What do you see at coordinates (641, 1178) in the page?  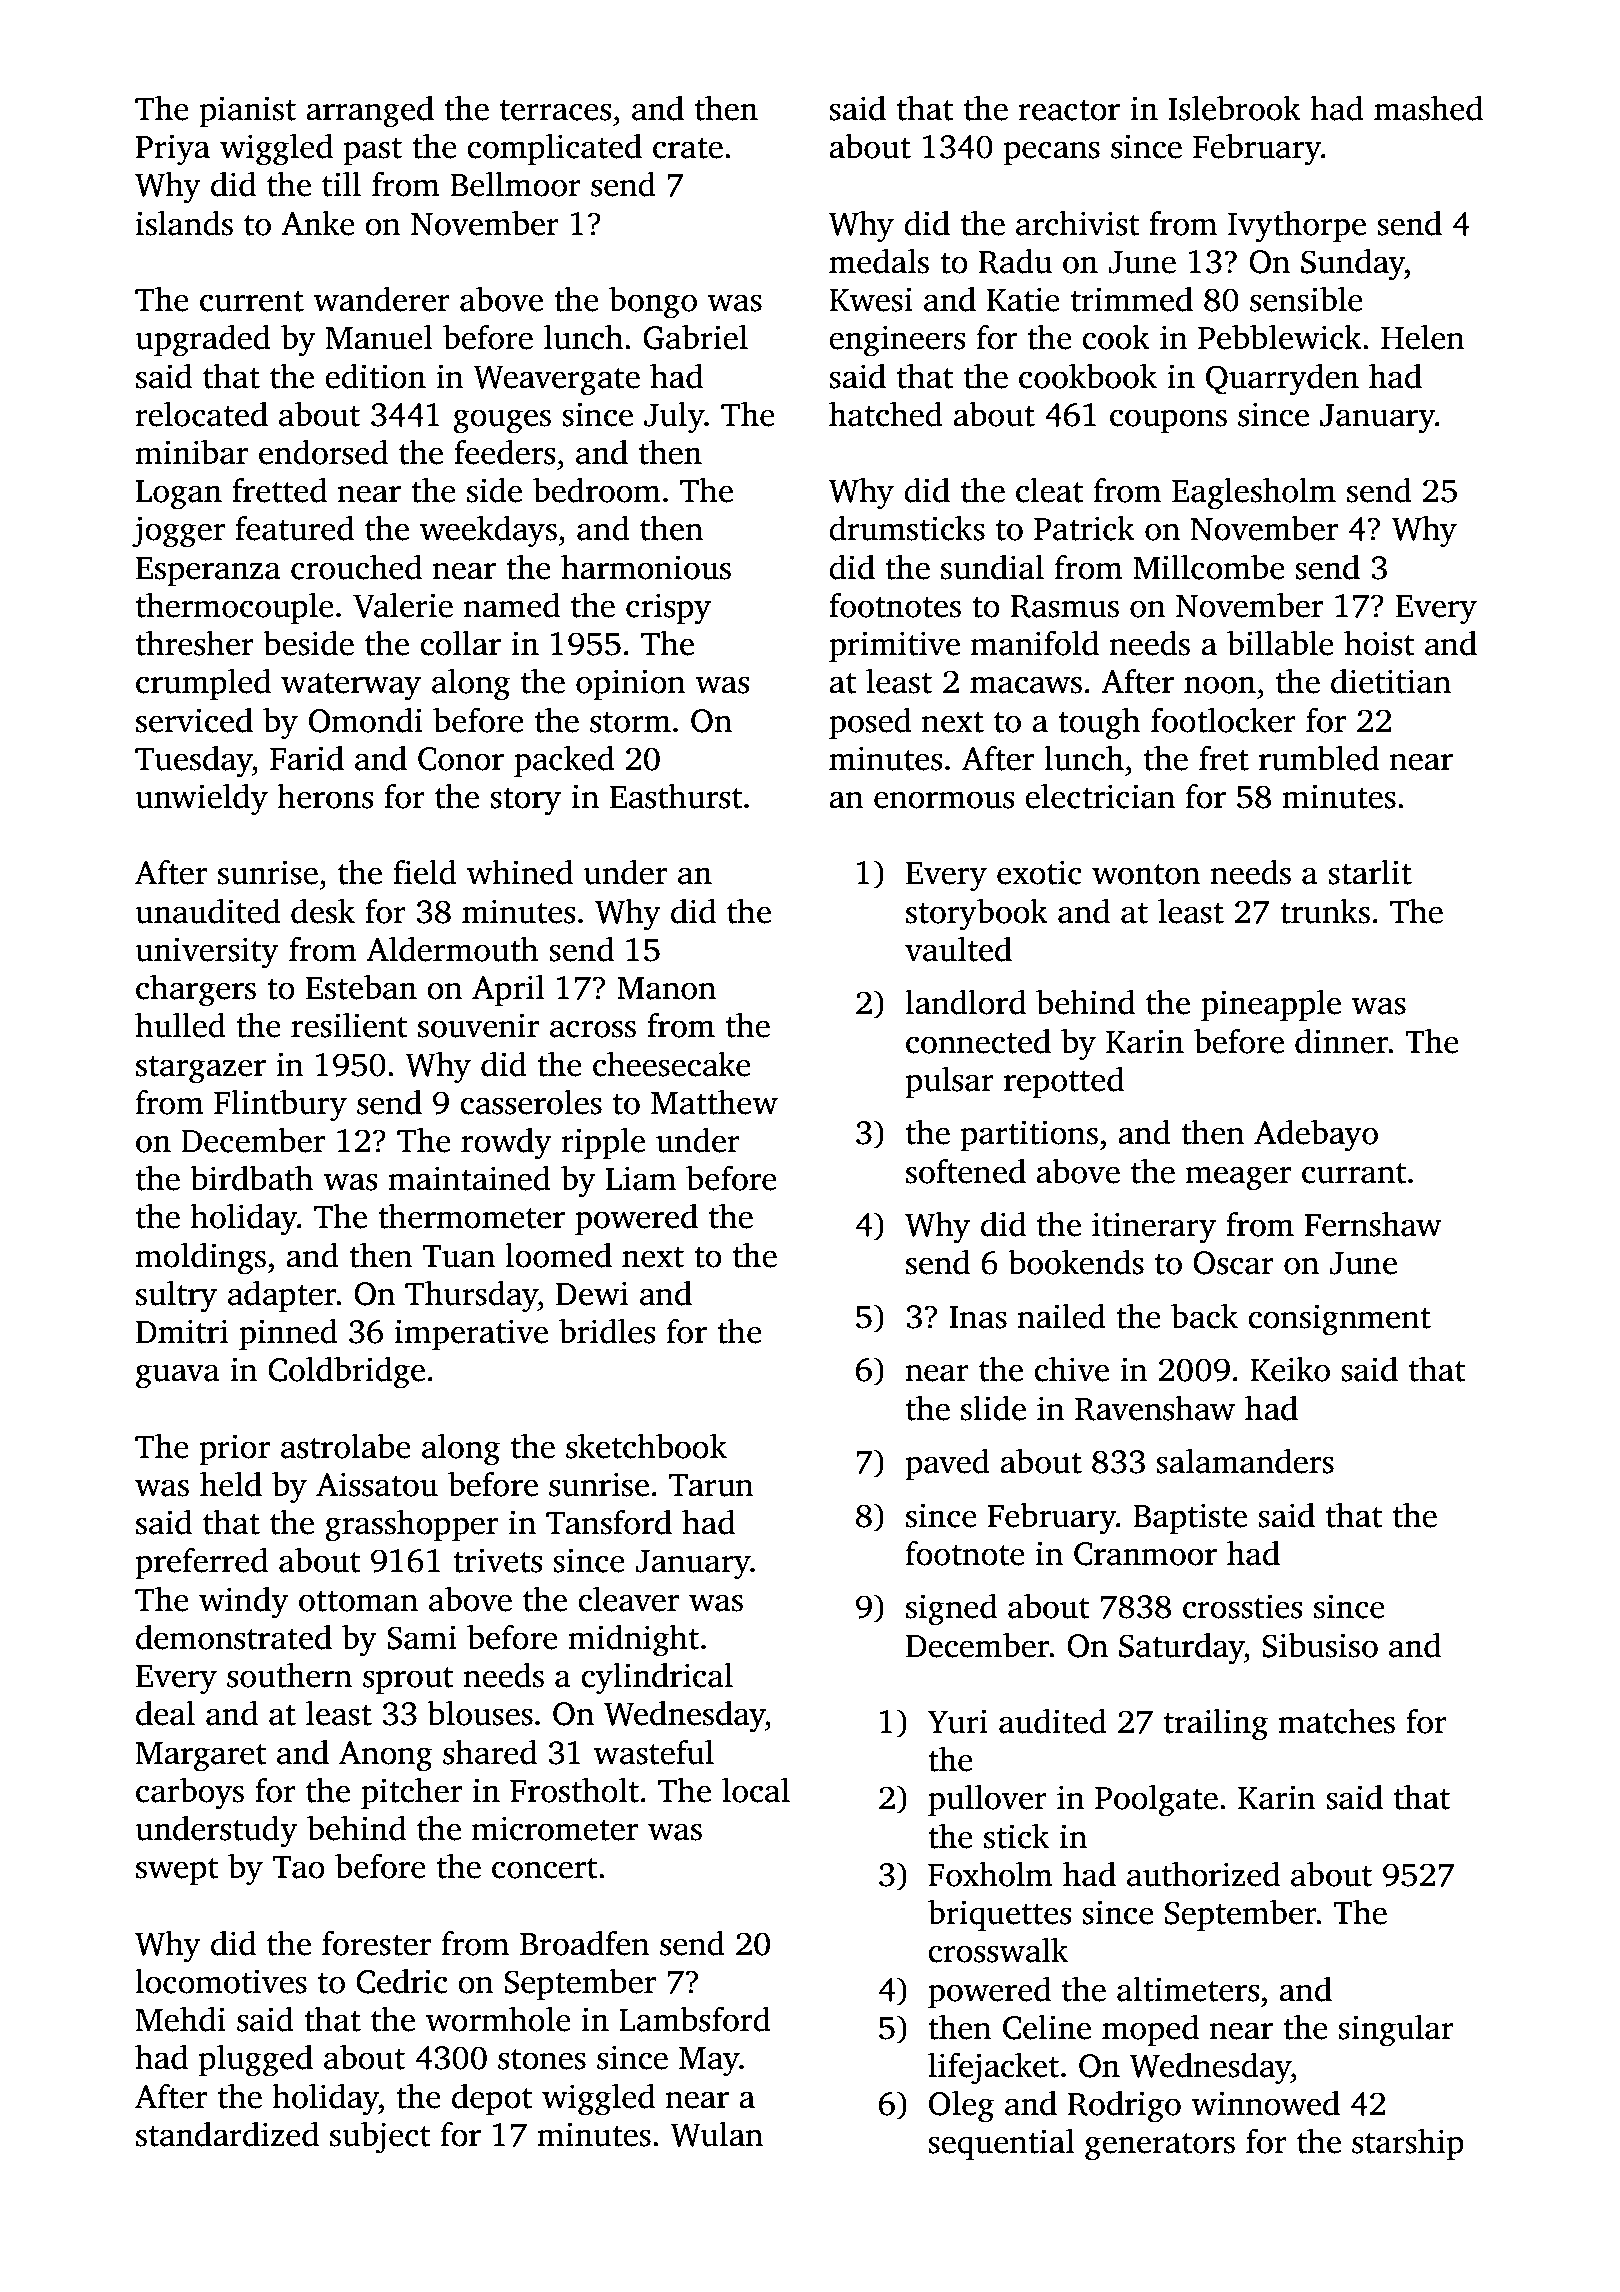 I see `Liam` at bounding box center [641, 1178].
